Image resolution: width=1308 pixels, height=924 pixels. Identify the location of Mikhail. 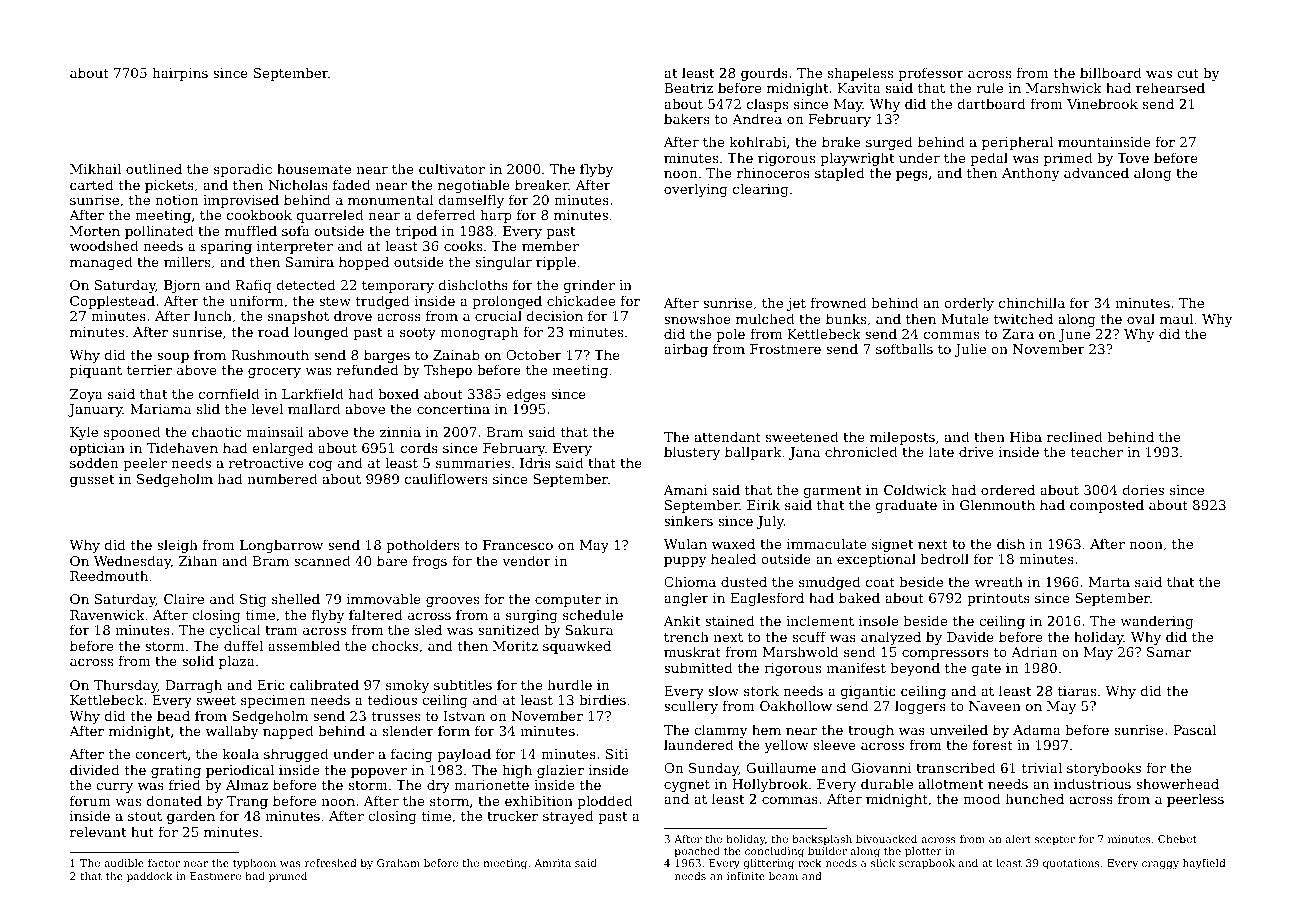
(95, 168).
